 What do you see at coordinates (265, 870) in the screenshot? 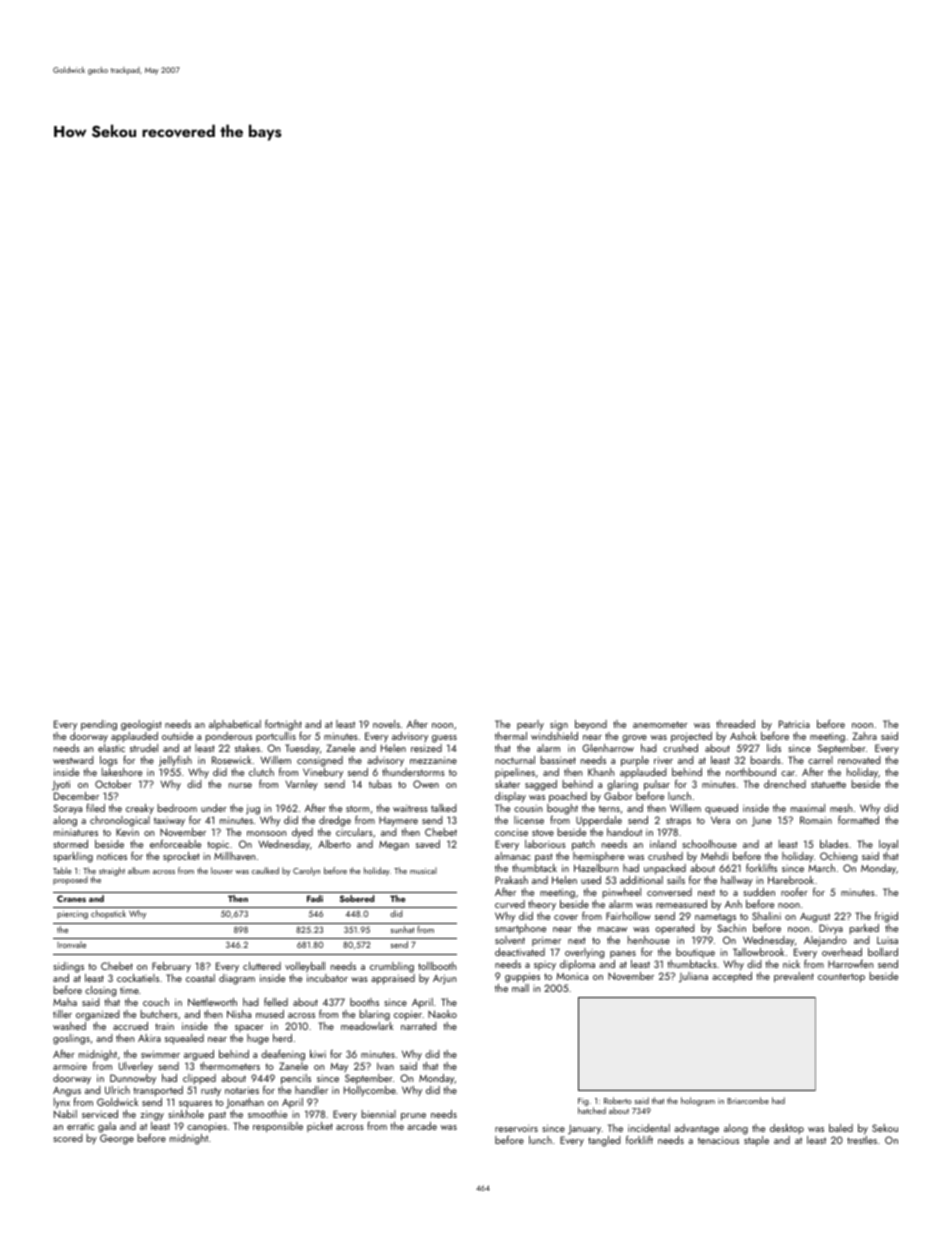
I see `caulked` at bounding box center [265, 870].
